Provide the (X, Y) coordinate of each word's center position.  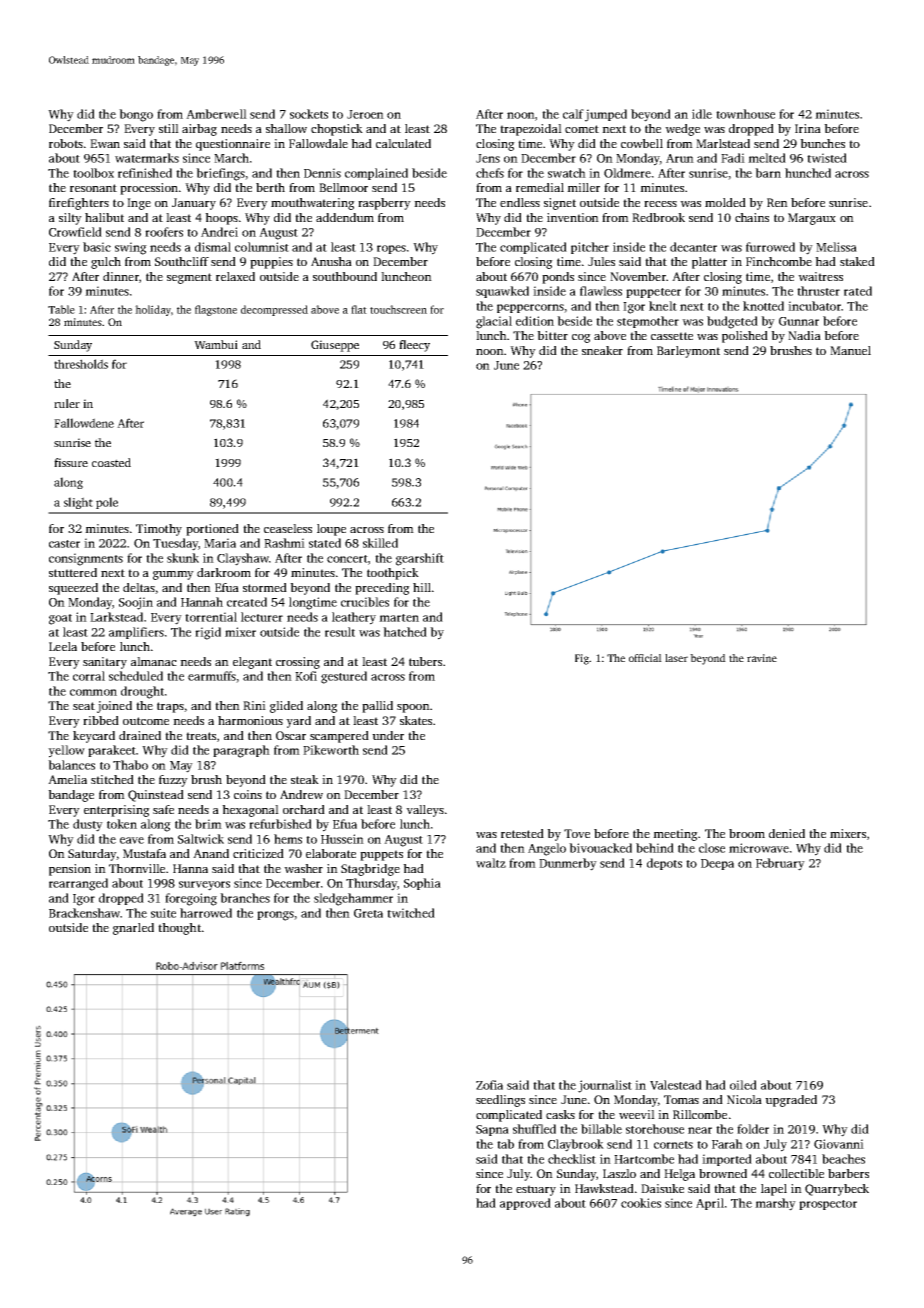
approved (525, 1204)
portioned (212, 530)
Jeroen (365, 114)
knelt (663, 306)
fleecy (414, 346)
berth (270, 187)
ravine (762, 658)
